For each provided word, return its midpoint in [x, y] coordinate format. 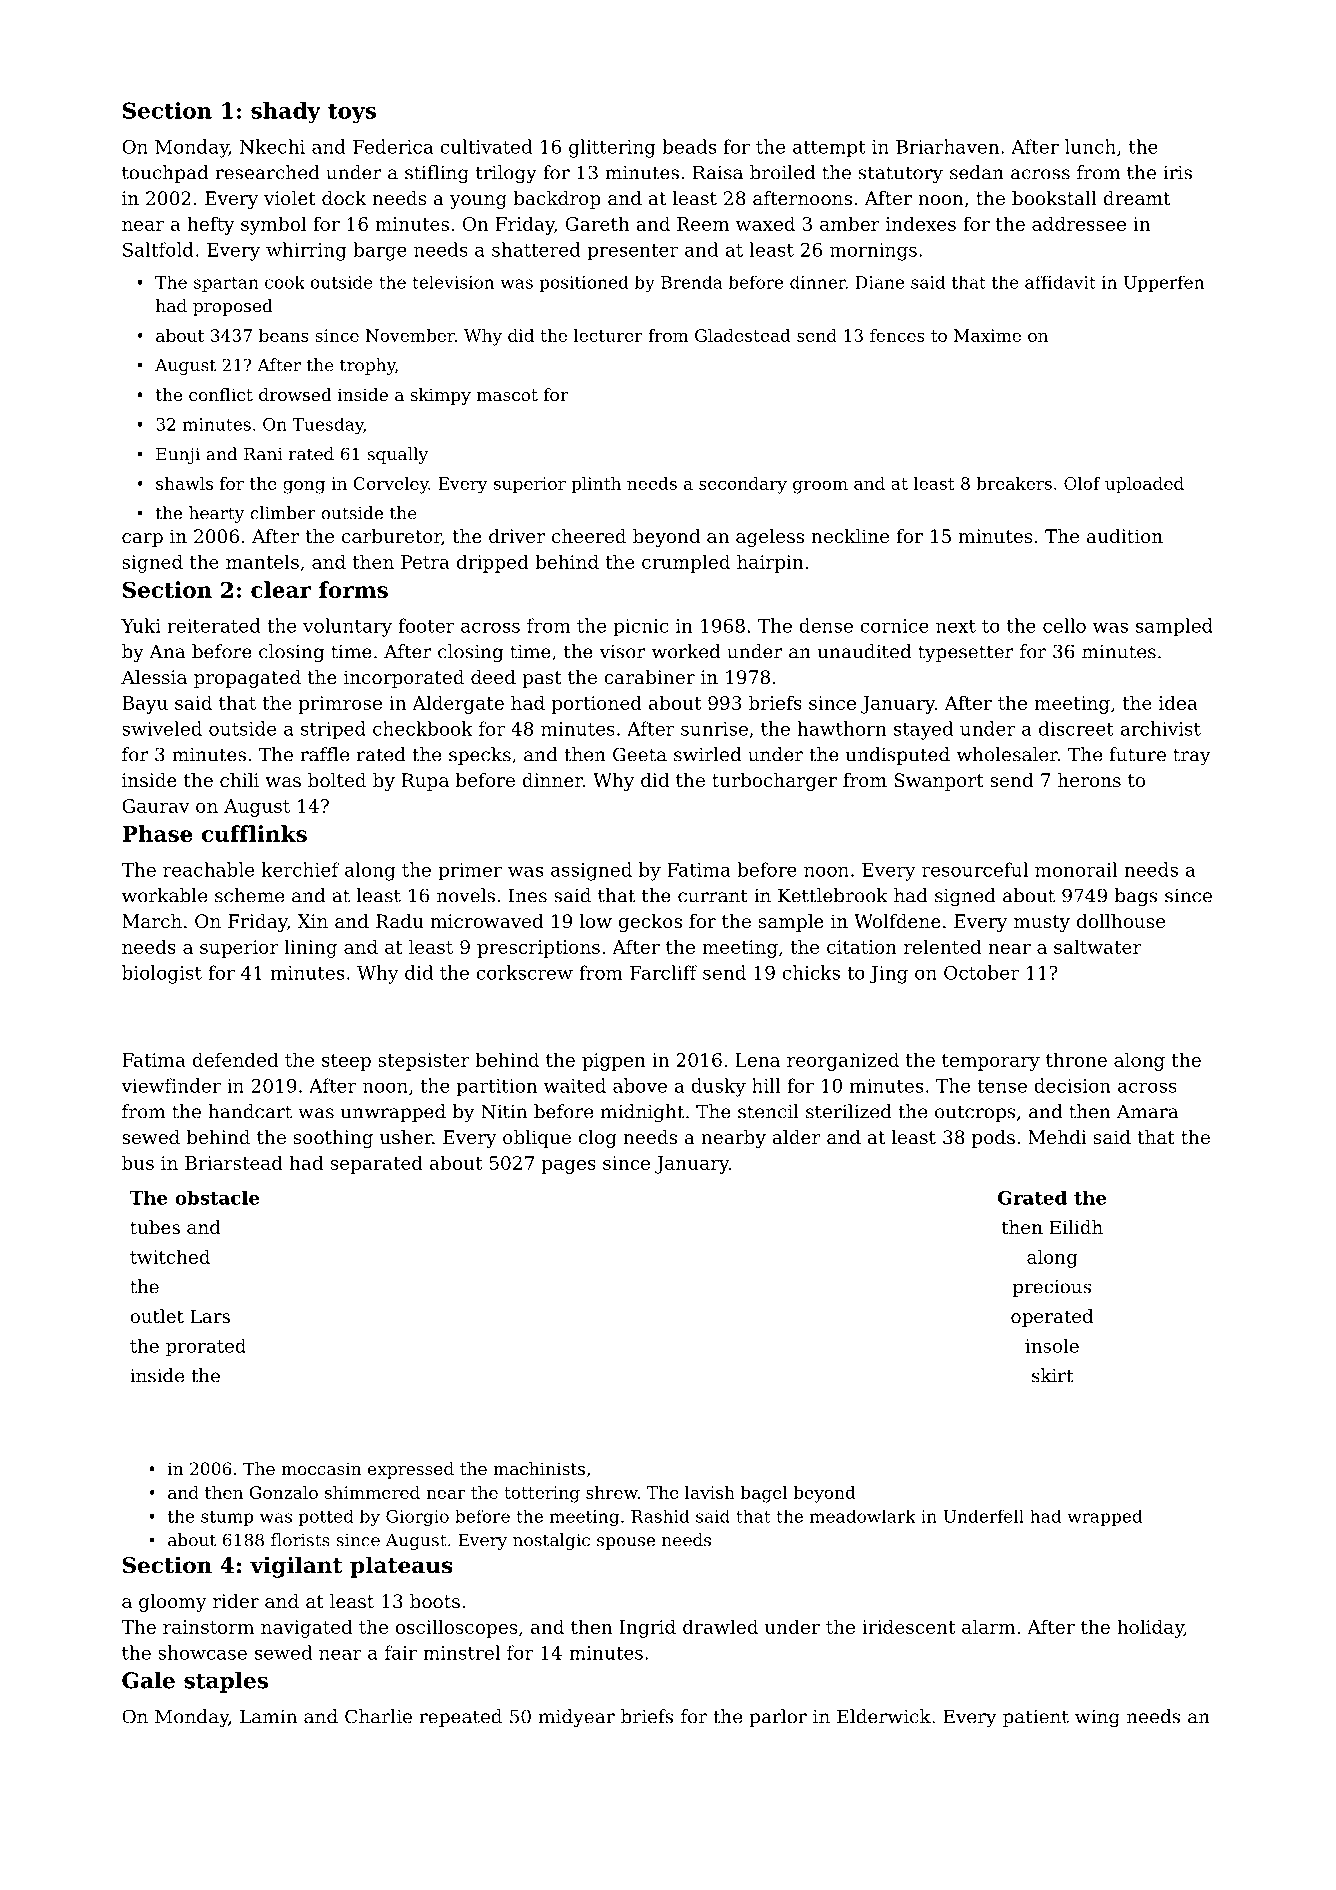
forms [353, 589]
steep [346, 1062]
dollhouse [1121, 921]
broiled [782, 172]
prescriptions [538, 949]
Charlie [378, 1716]
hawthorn [841, 728]
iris [1177, 172]
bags [1136, 897]
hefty [211, 225]
